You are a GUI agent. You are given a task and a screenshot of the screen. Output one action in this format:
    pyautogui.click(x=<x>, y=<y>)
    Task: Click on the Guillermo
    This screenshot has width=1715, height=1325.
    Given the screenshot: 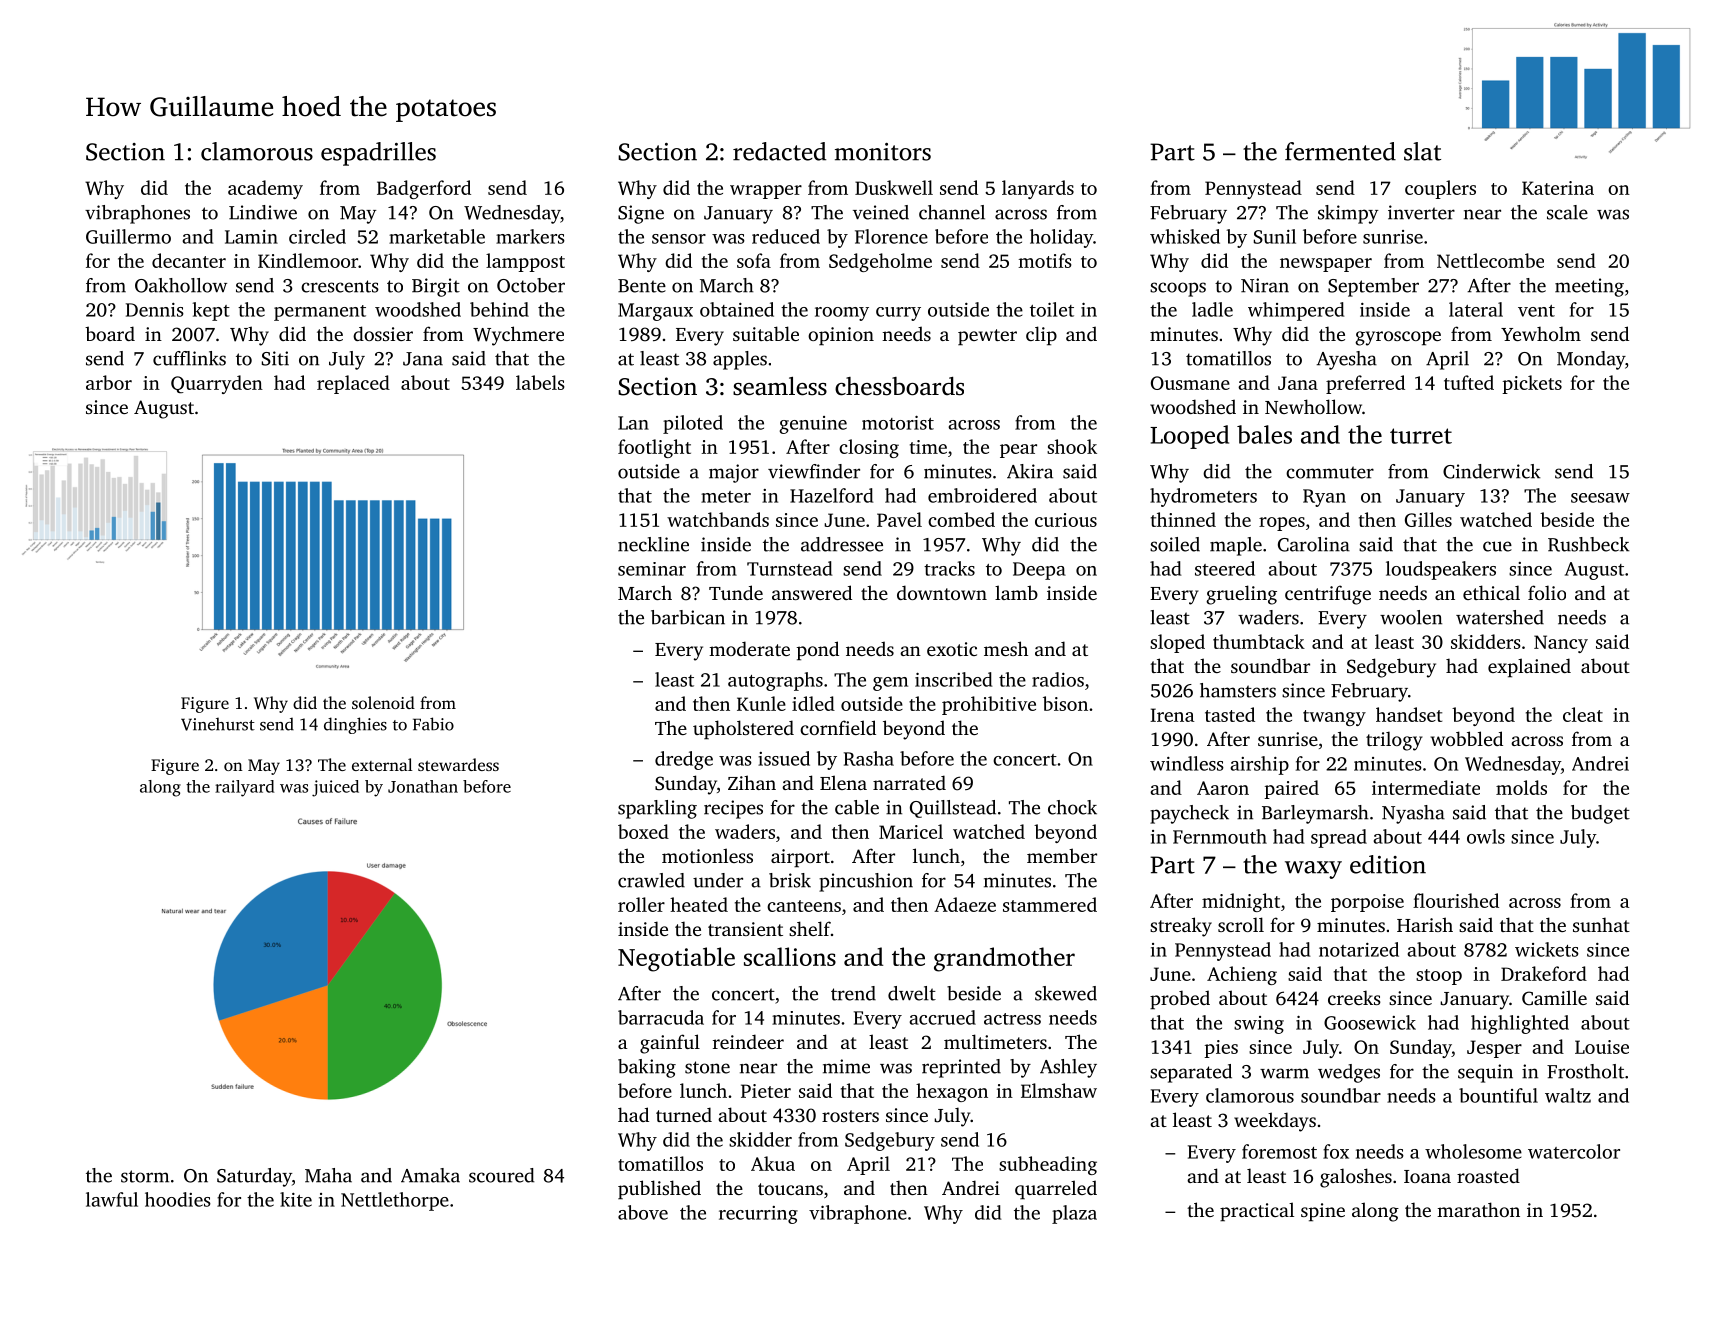 What is the action you would take?
    pyautogui.click(x=128, y=236)
